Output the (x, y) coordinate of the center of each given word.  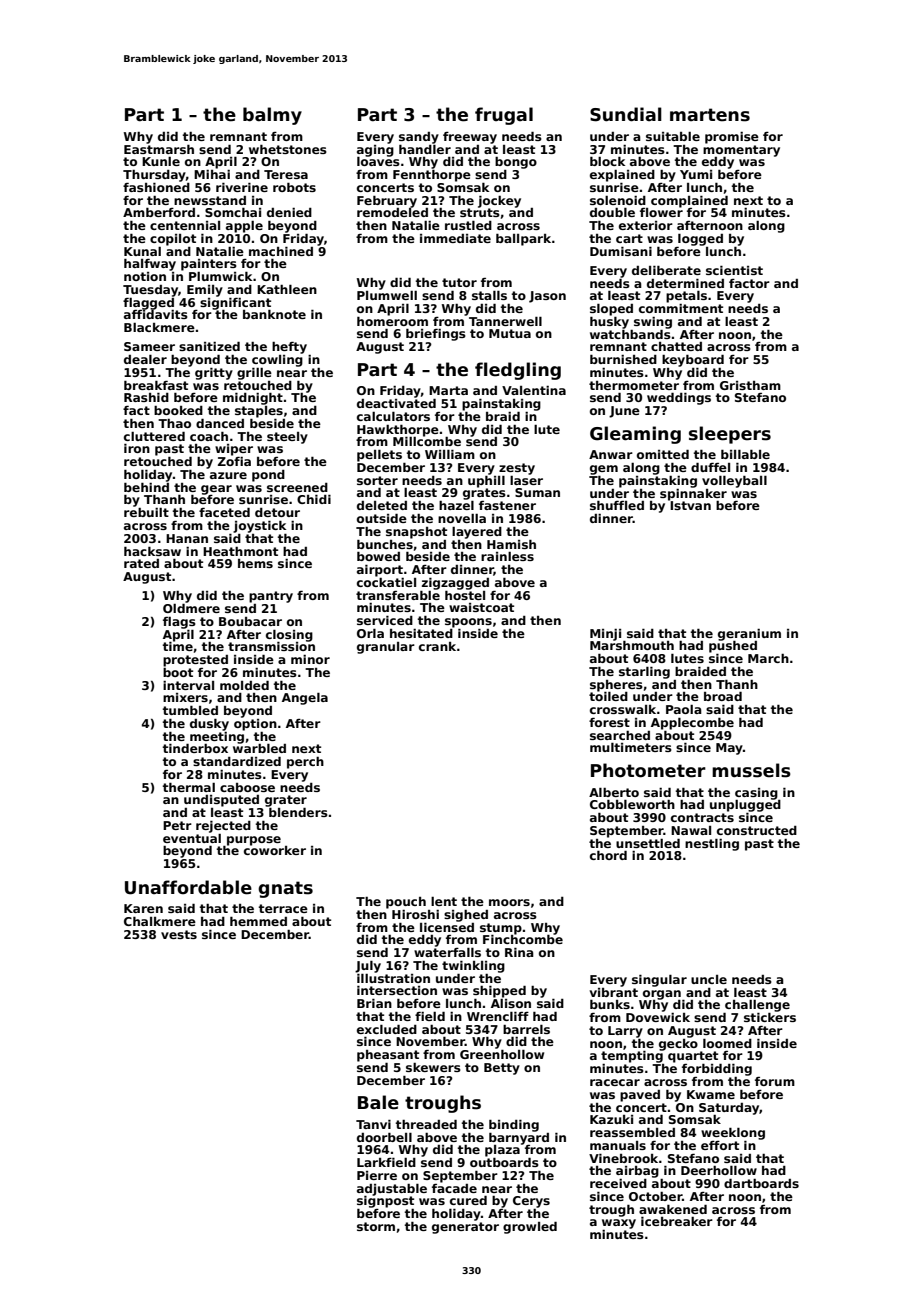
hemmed (258, 921)
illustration (393, 978)
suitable (673, 136)
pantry (271, 597)
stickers (770, 1017)
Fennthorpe (432, 176)
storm (376, 1226)
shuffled (617, 505)
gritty (214, 374)
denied (289, 212)
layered (477, 533)
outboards (504, 1162)
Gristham (750, 385)
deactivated (396, 403)
